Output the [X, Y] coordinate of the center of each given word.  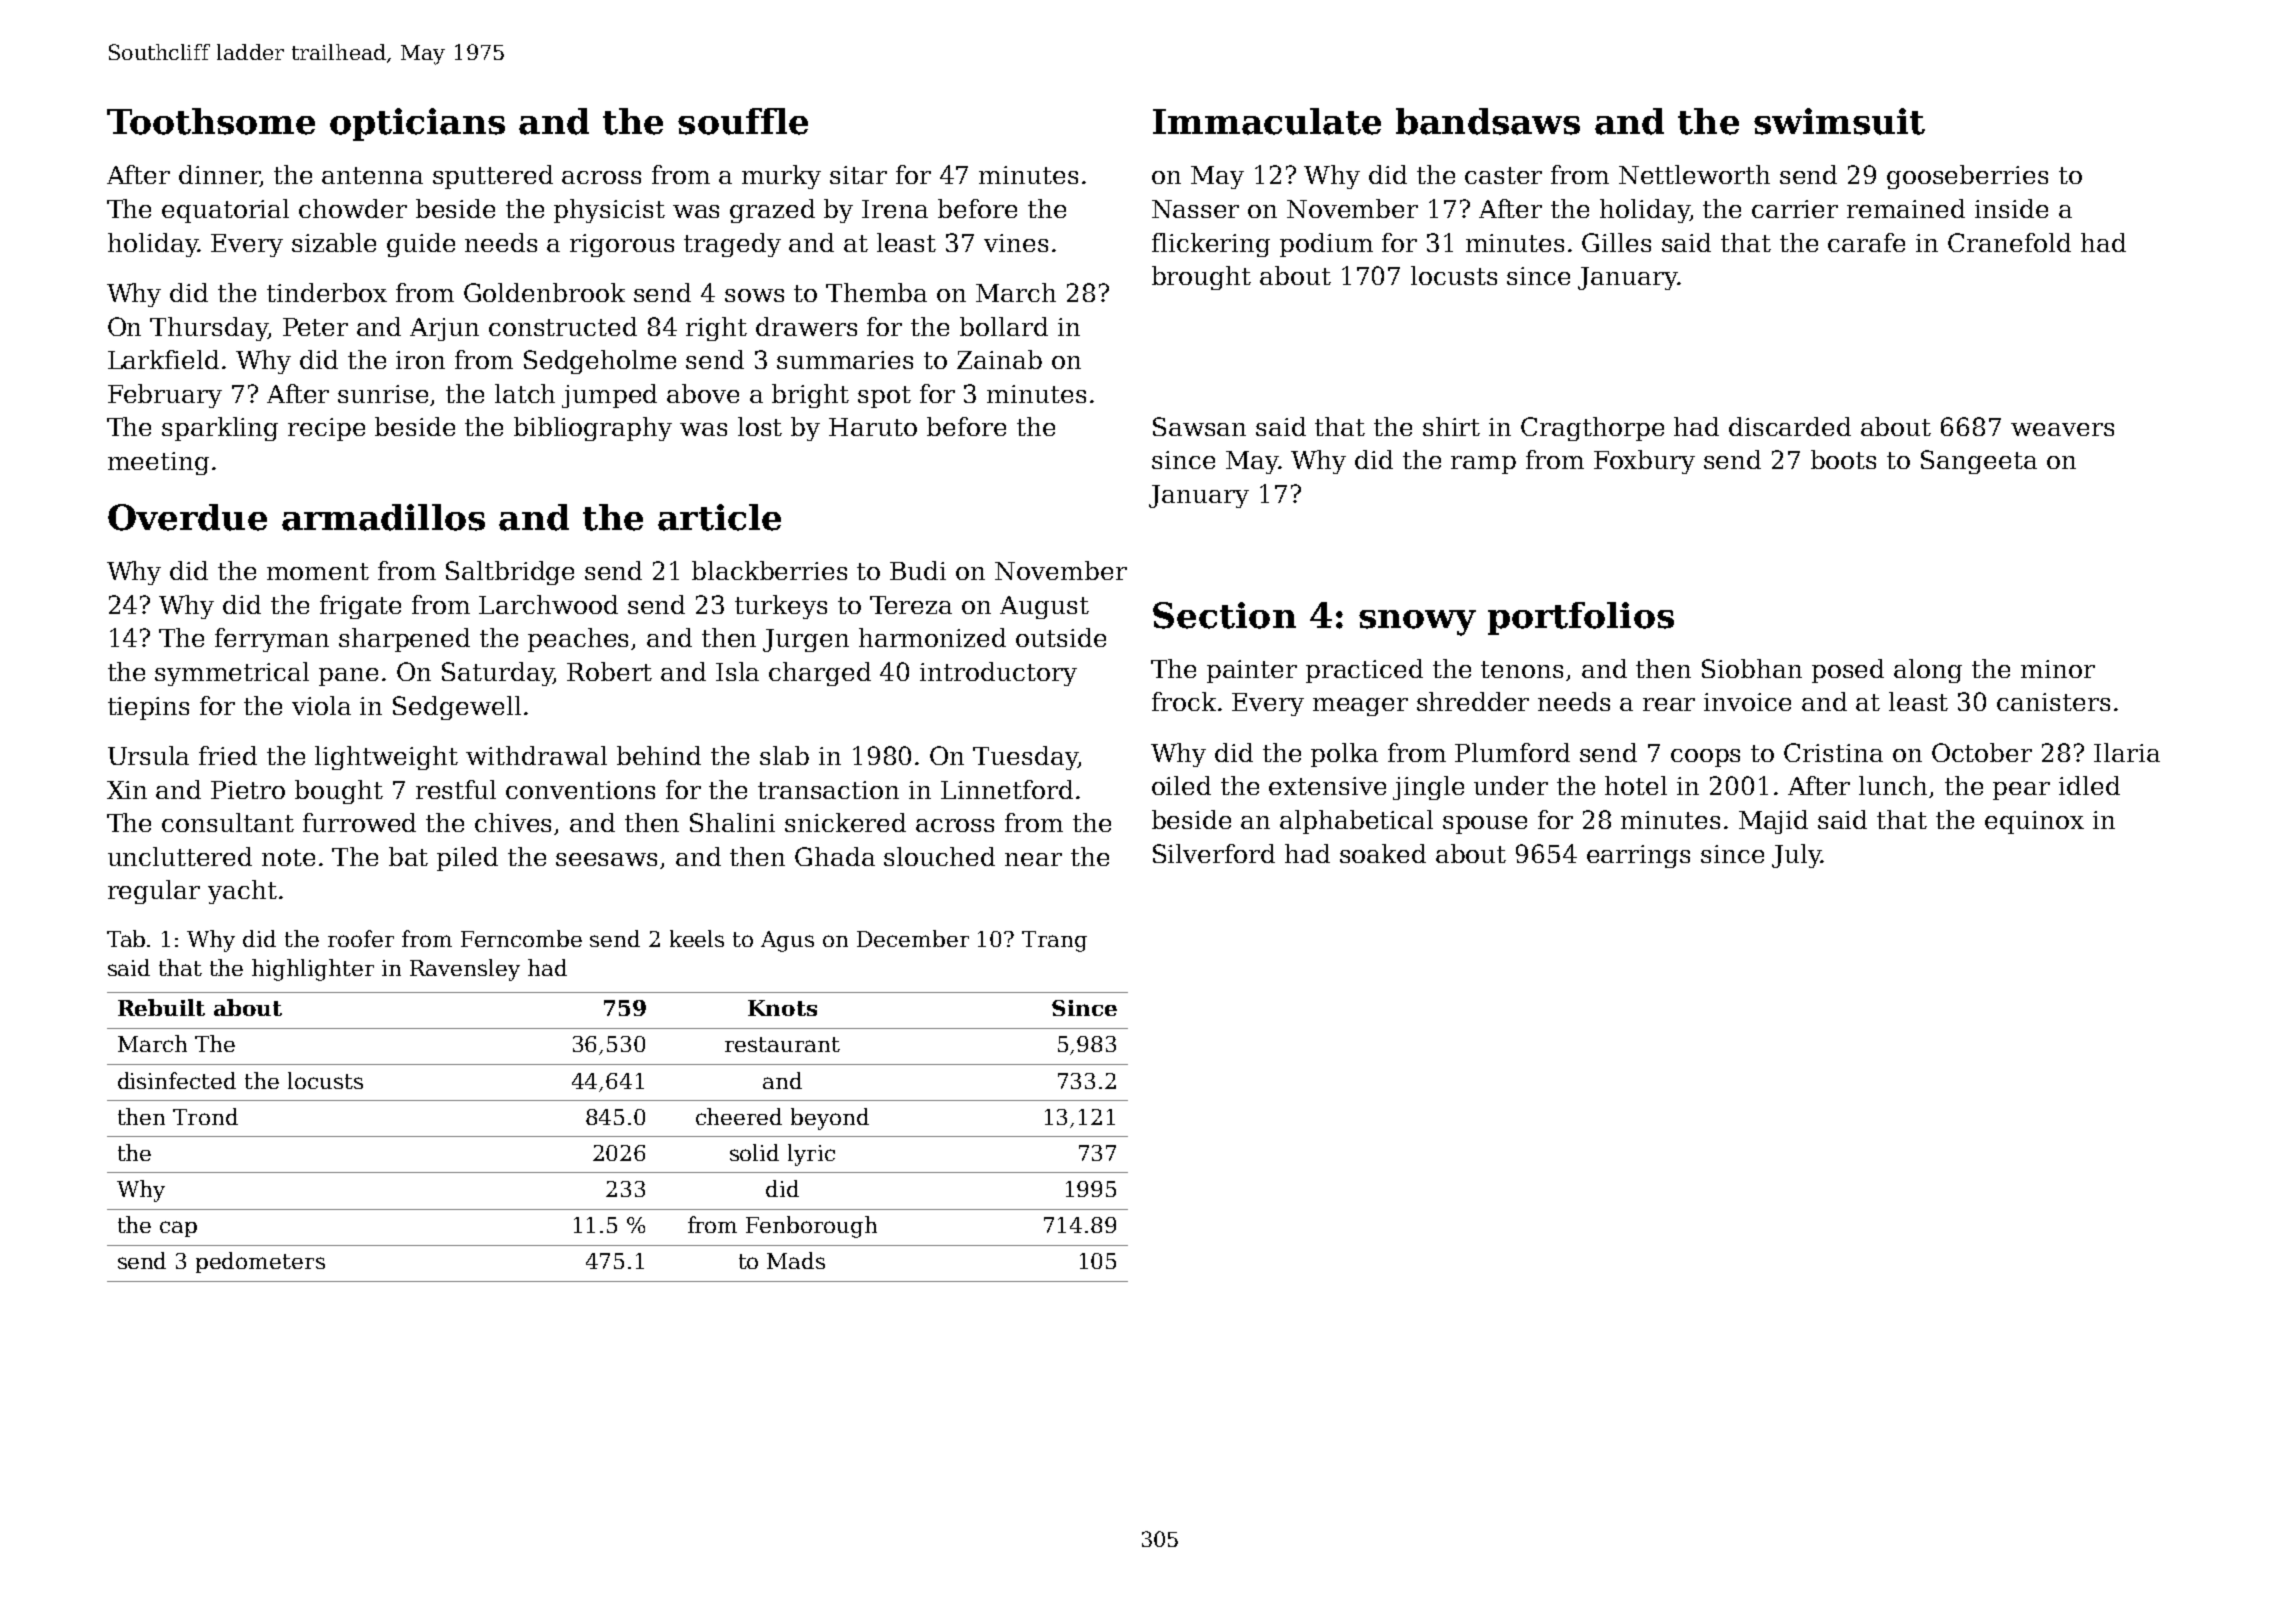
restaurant [782, 1044]
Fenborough [811, 1227]
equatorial [225, 211]
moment [318, 571]
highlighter [313, 970]
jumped [609, 396]
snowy [1417, 623]
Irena [895, 209]
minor [2058, 669]
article [719, 517]
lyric [811, 1155]
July [1796, 856]
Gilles [1616, 242]
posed [1848, 671]
